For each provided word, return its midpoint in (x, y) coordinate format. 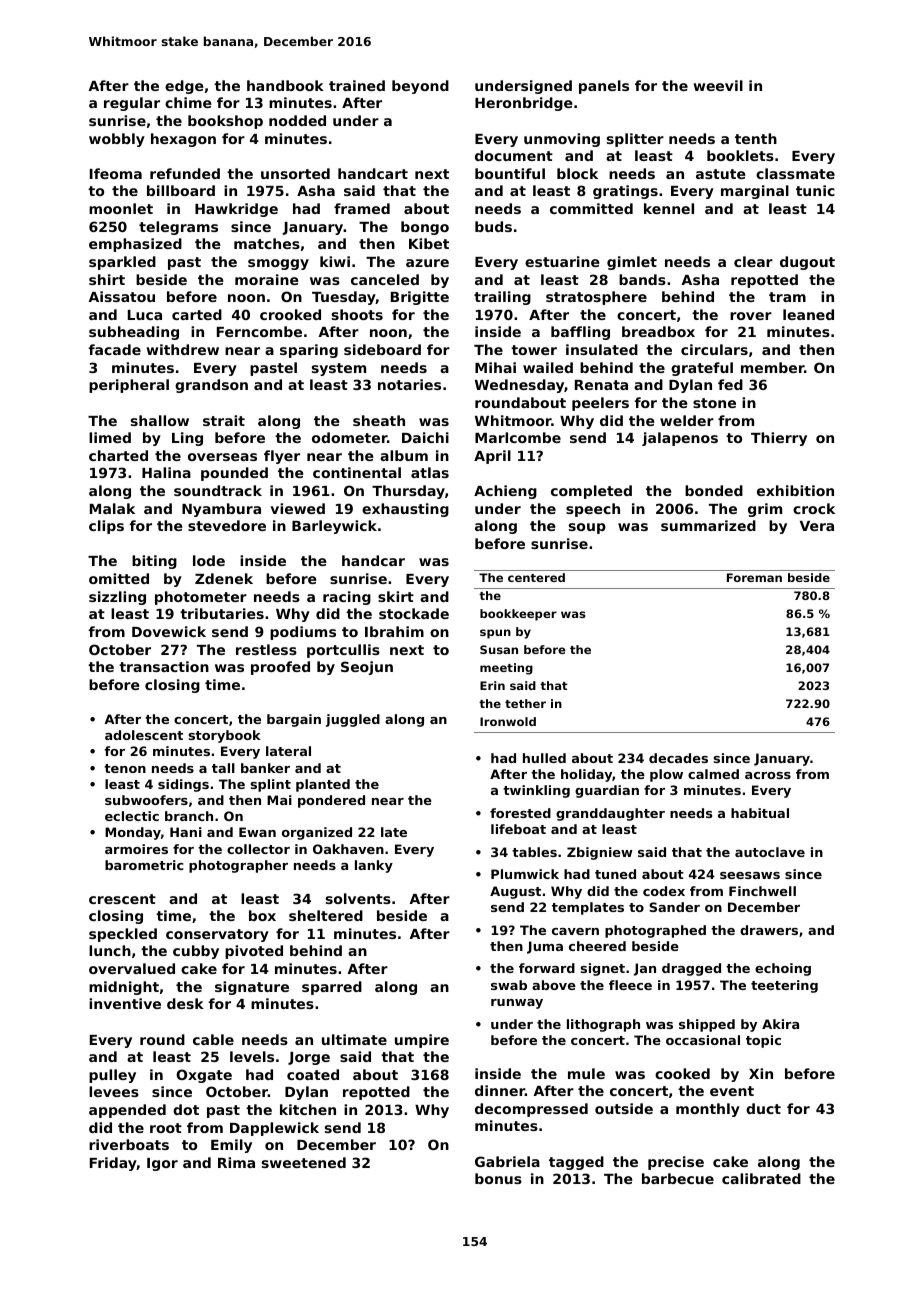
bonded (714, 490)
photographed (655, 931)
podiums (303, 633)
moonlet (121, 208)
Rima (236, 1162)
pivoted (254, 952)
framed (362, 208)
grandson (211, 386)
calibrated (761, 1178)
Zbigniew (600, 853)
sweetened (304, 1162)
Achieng (505, 492)
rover (751, 316)
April (492, 457)
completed (591, 492)
